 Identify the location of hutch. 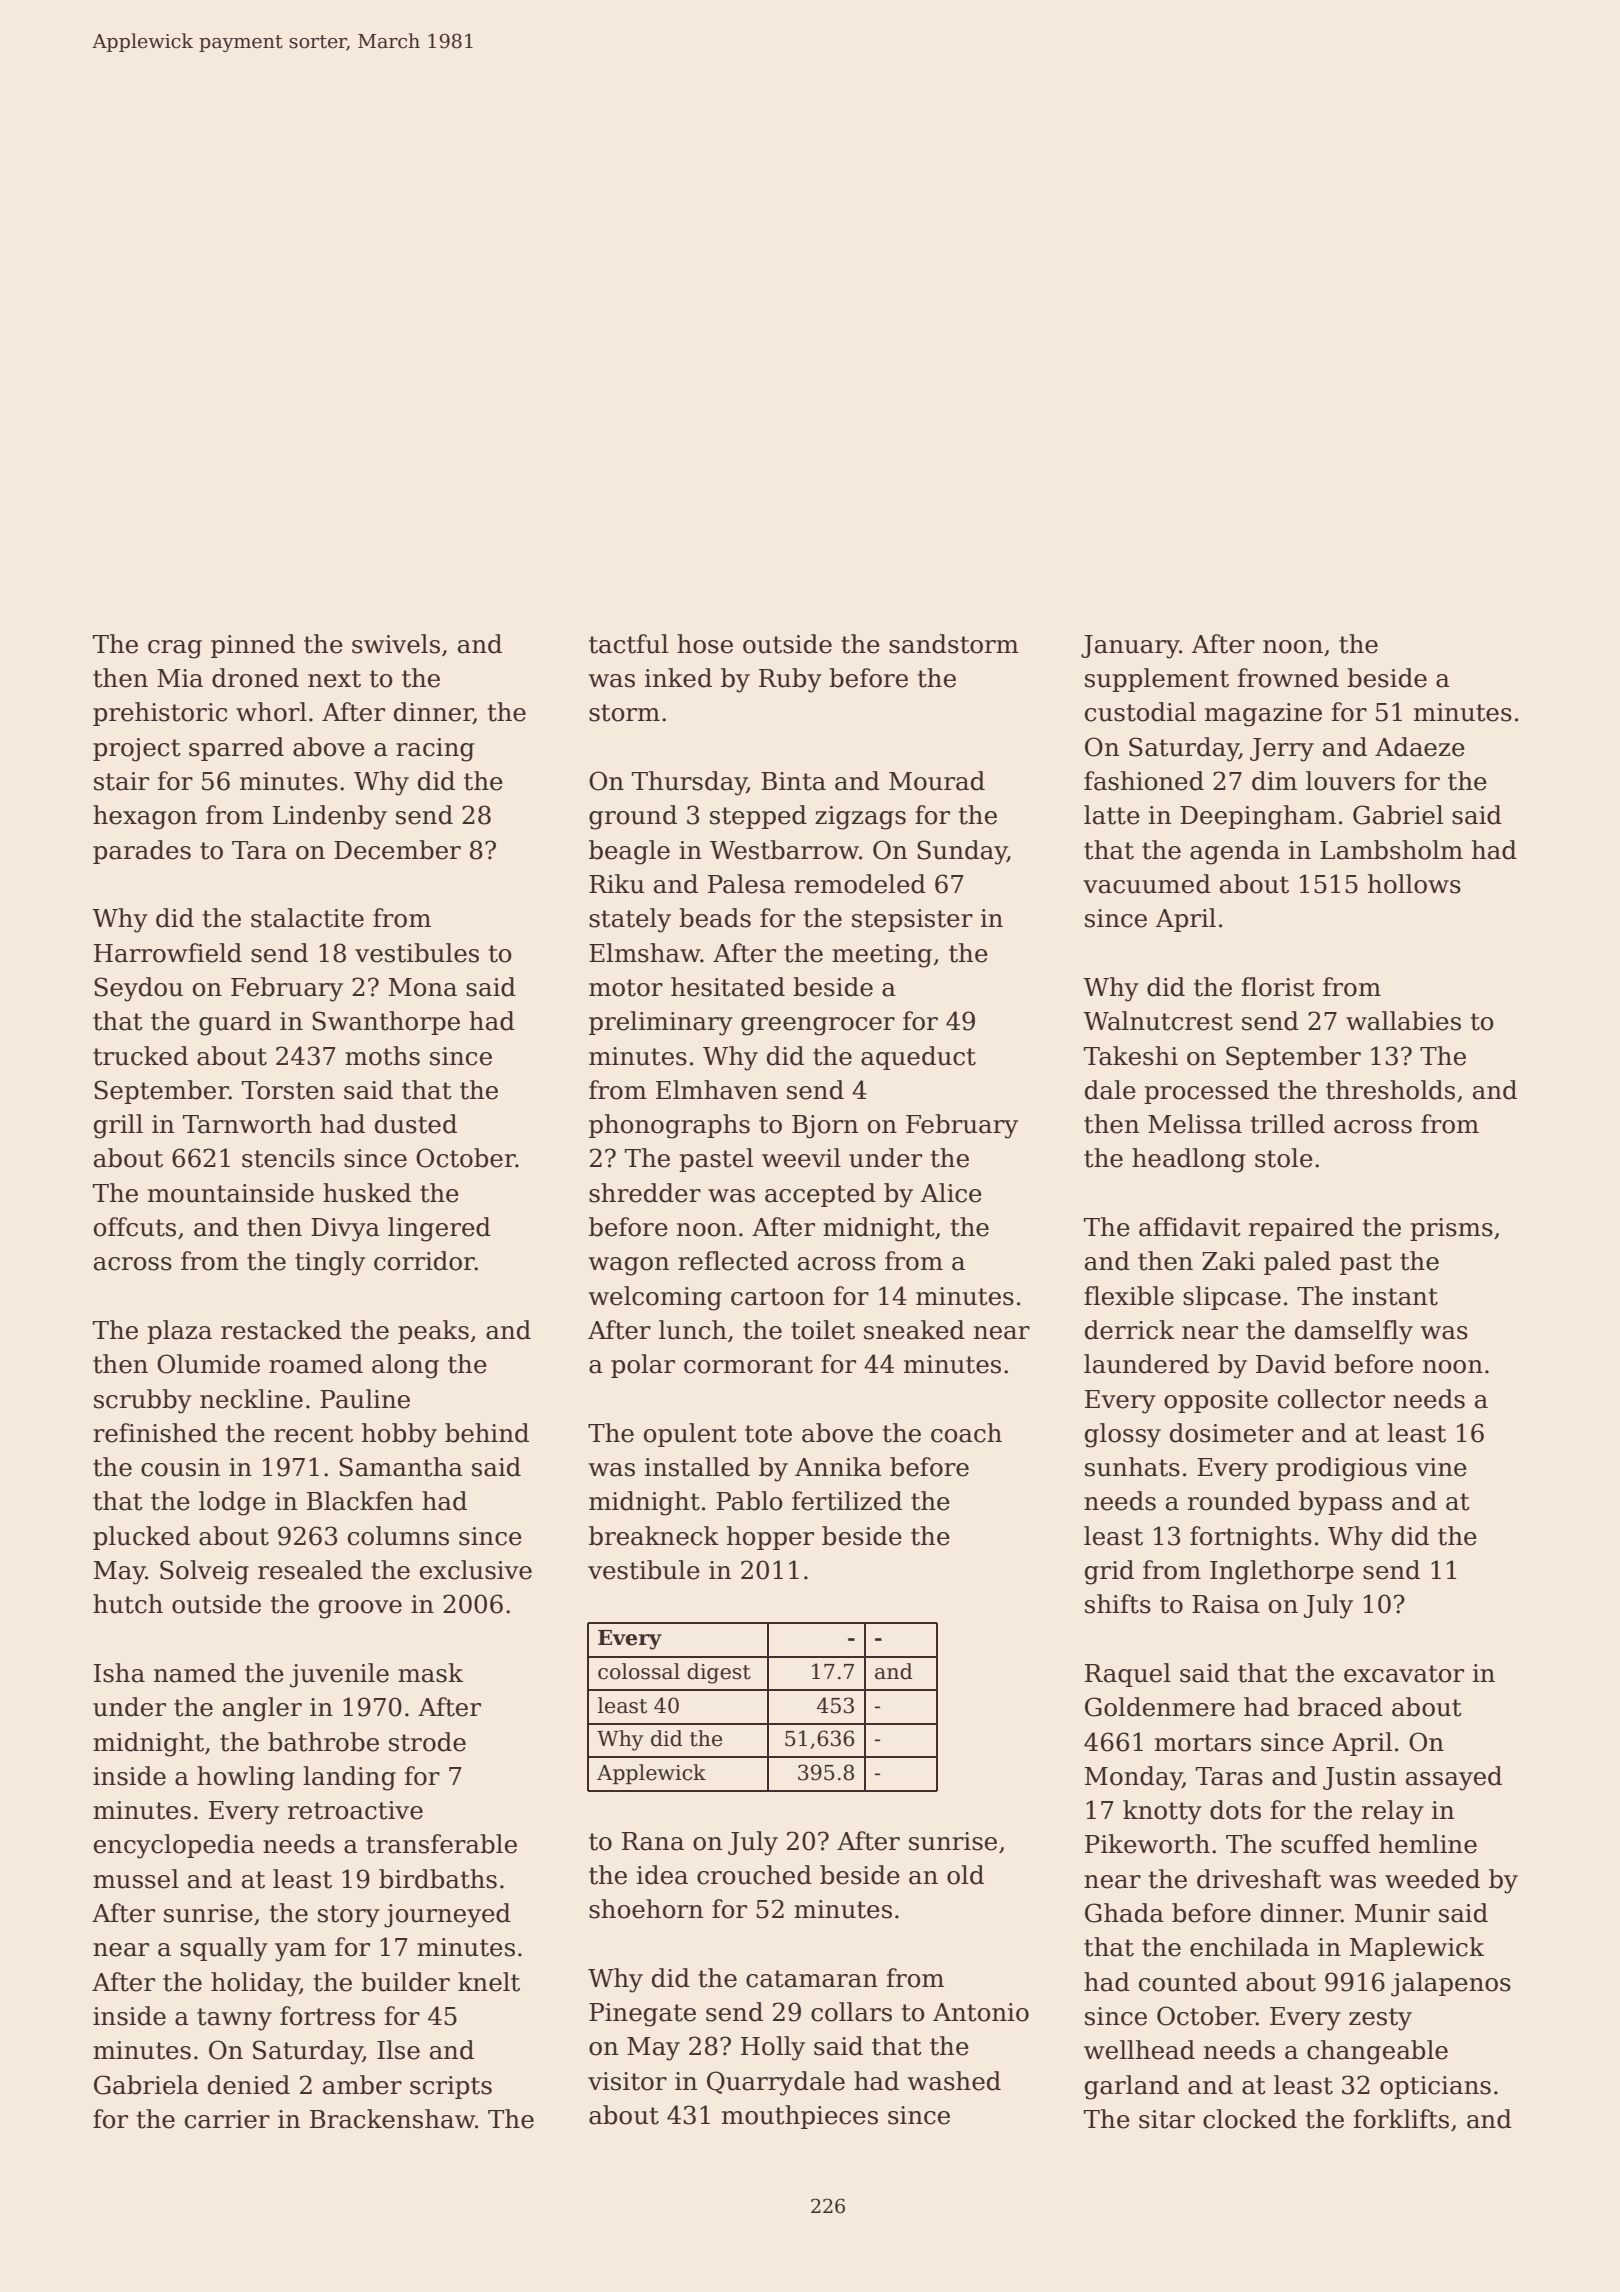
(128, 1604).
